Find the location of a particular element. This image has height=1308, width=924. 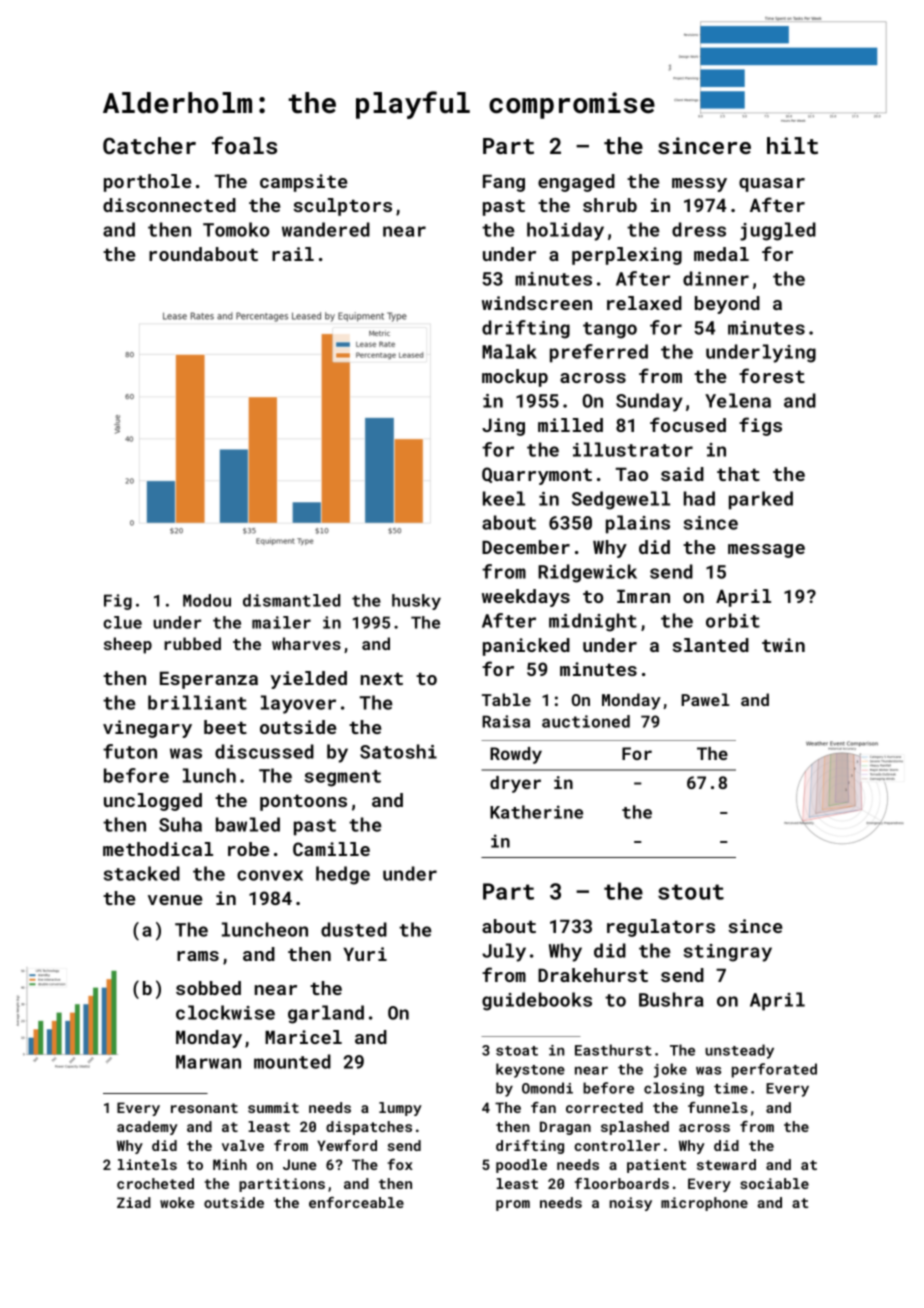

mockup is located at coordinates (515, 378).
